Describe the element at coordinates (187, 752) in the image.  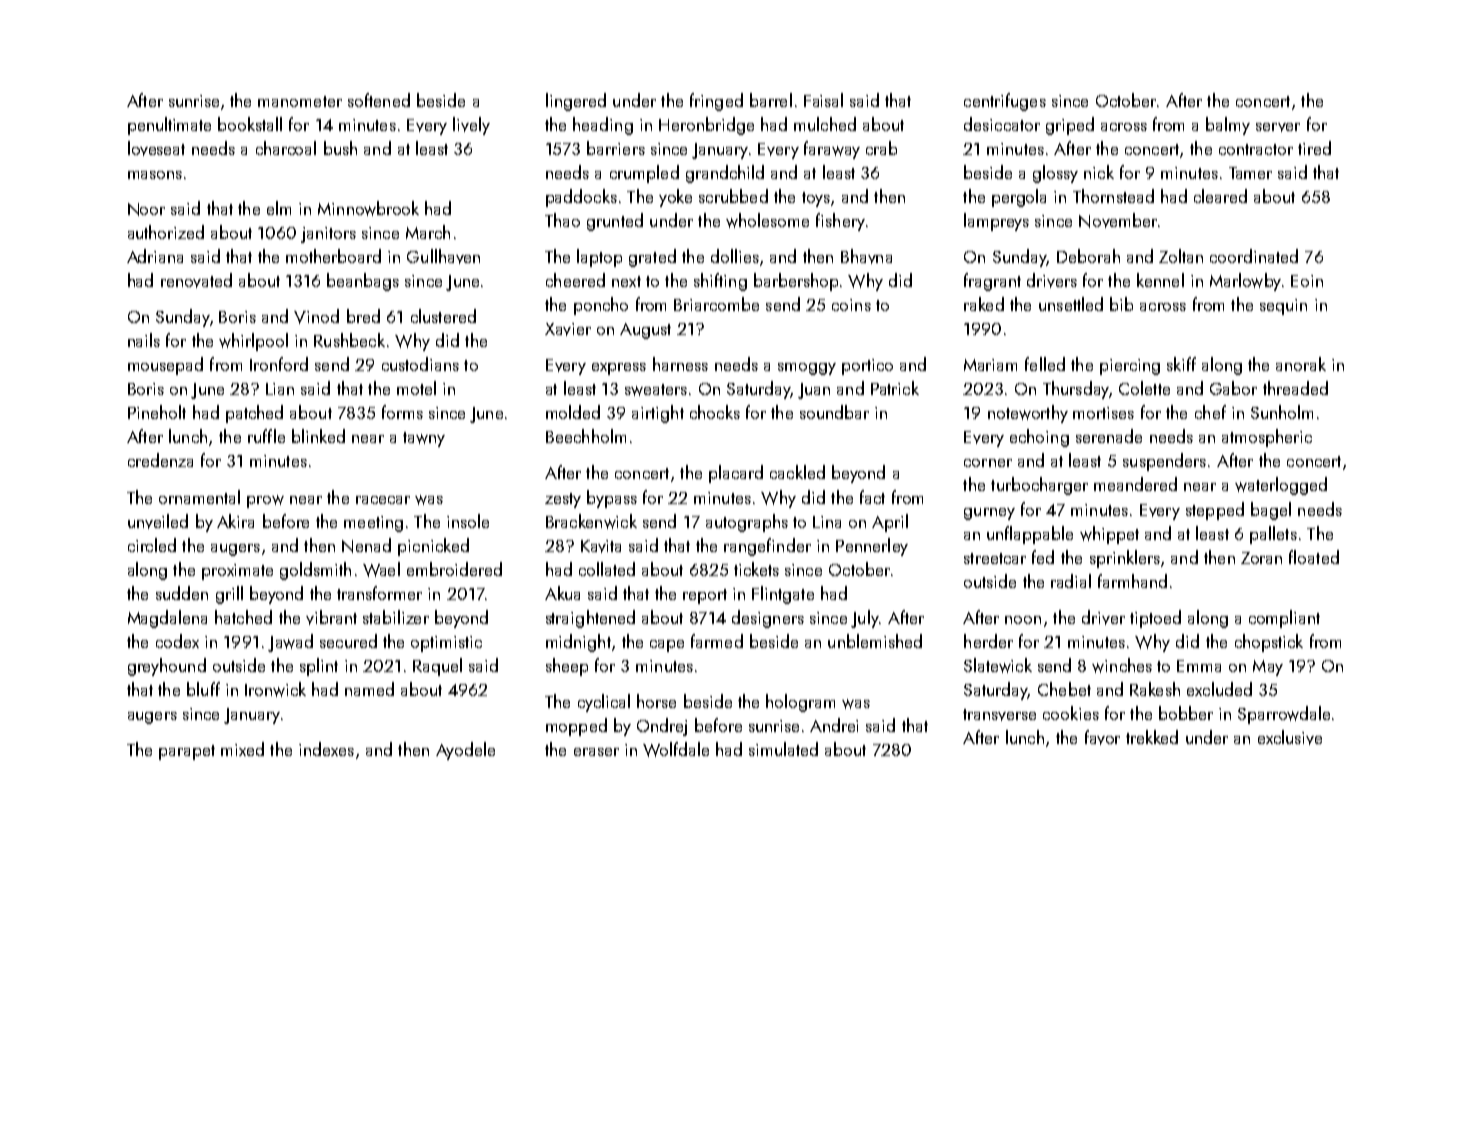
I see `parapet` at that location.
